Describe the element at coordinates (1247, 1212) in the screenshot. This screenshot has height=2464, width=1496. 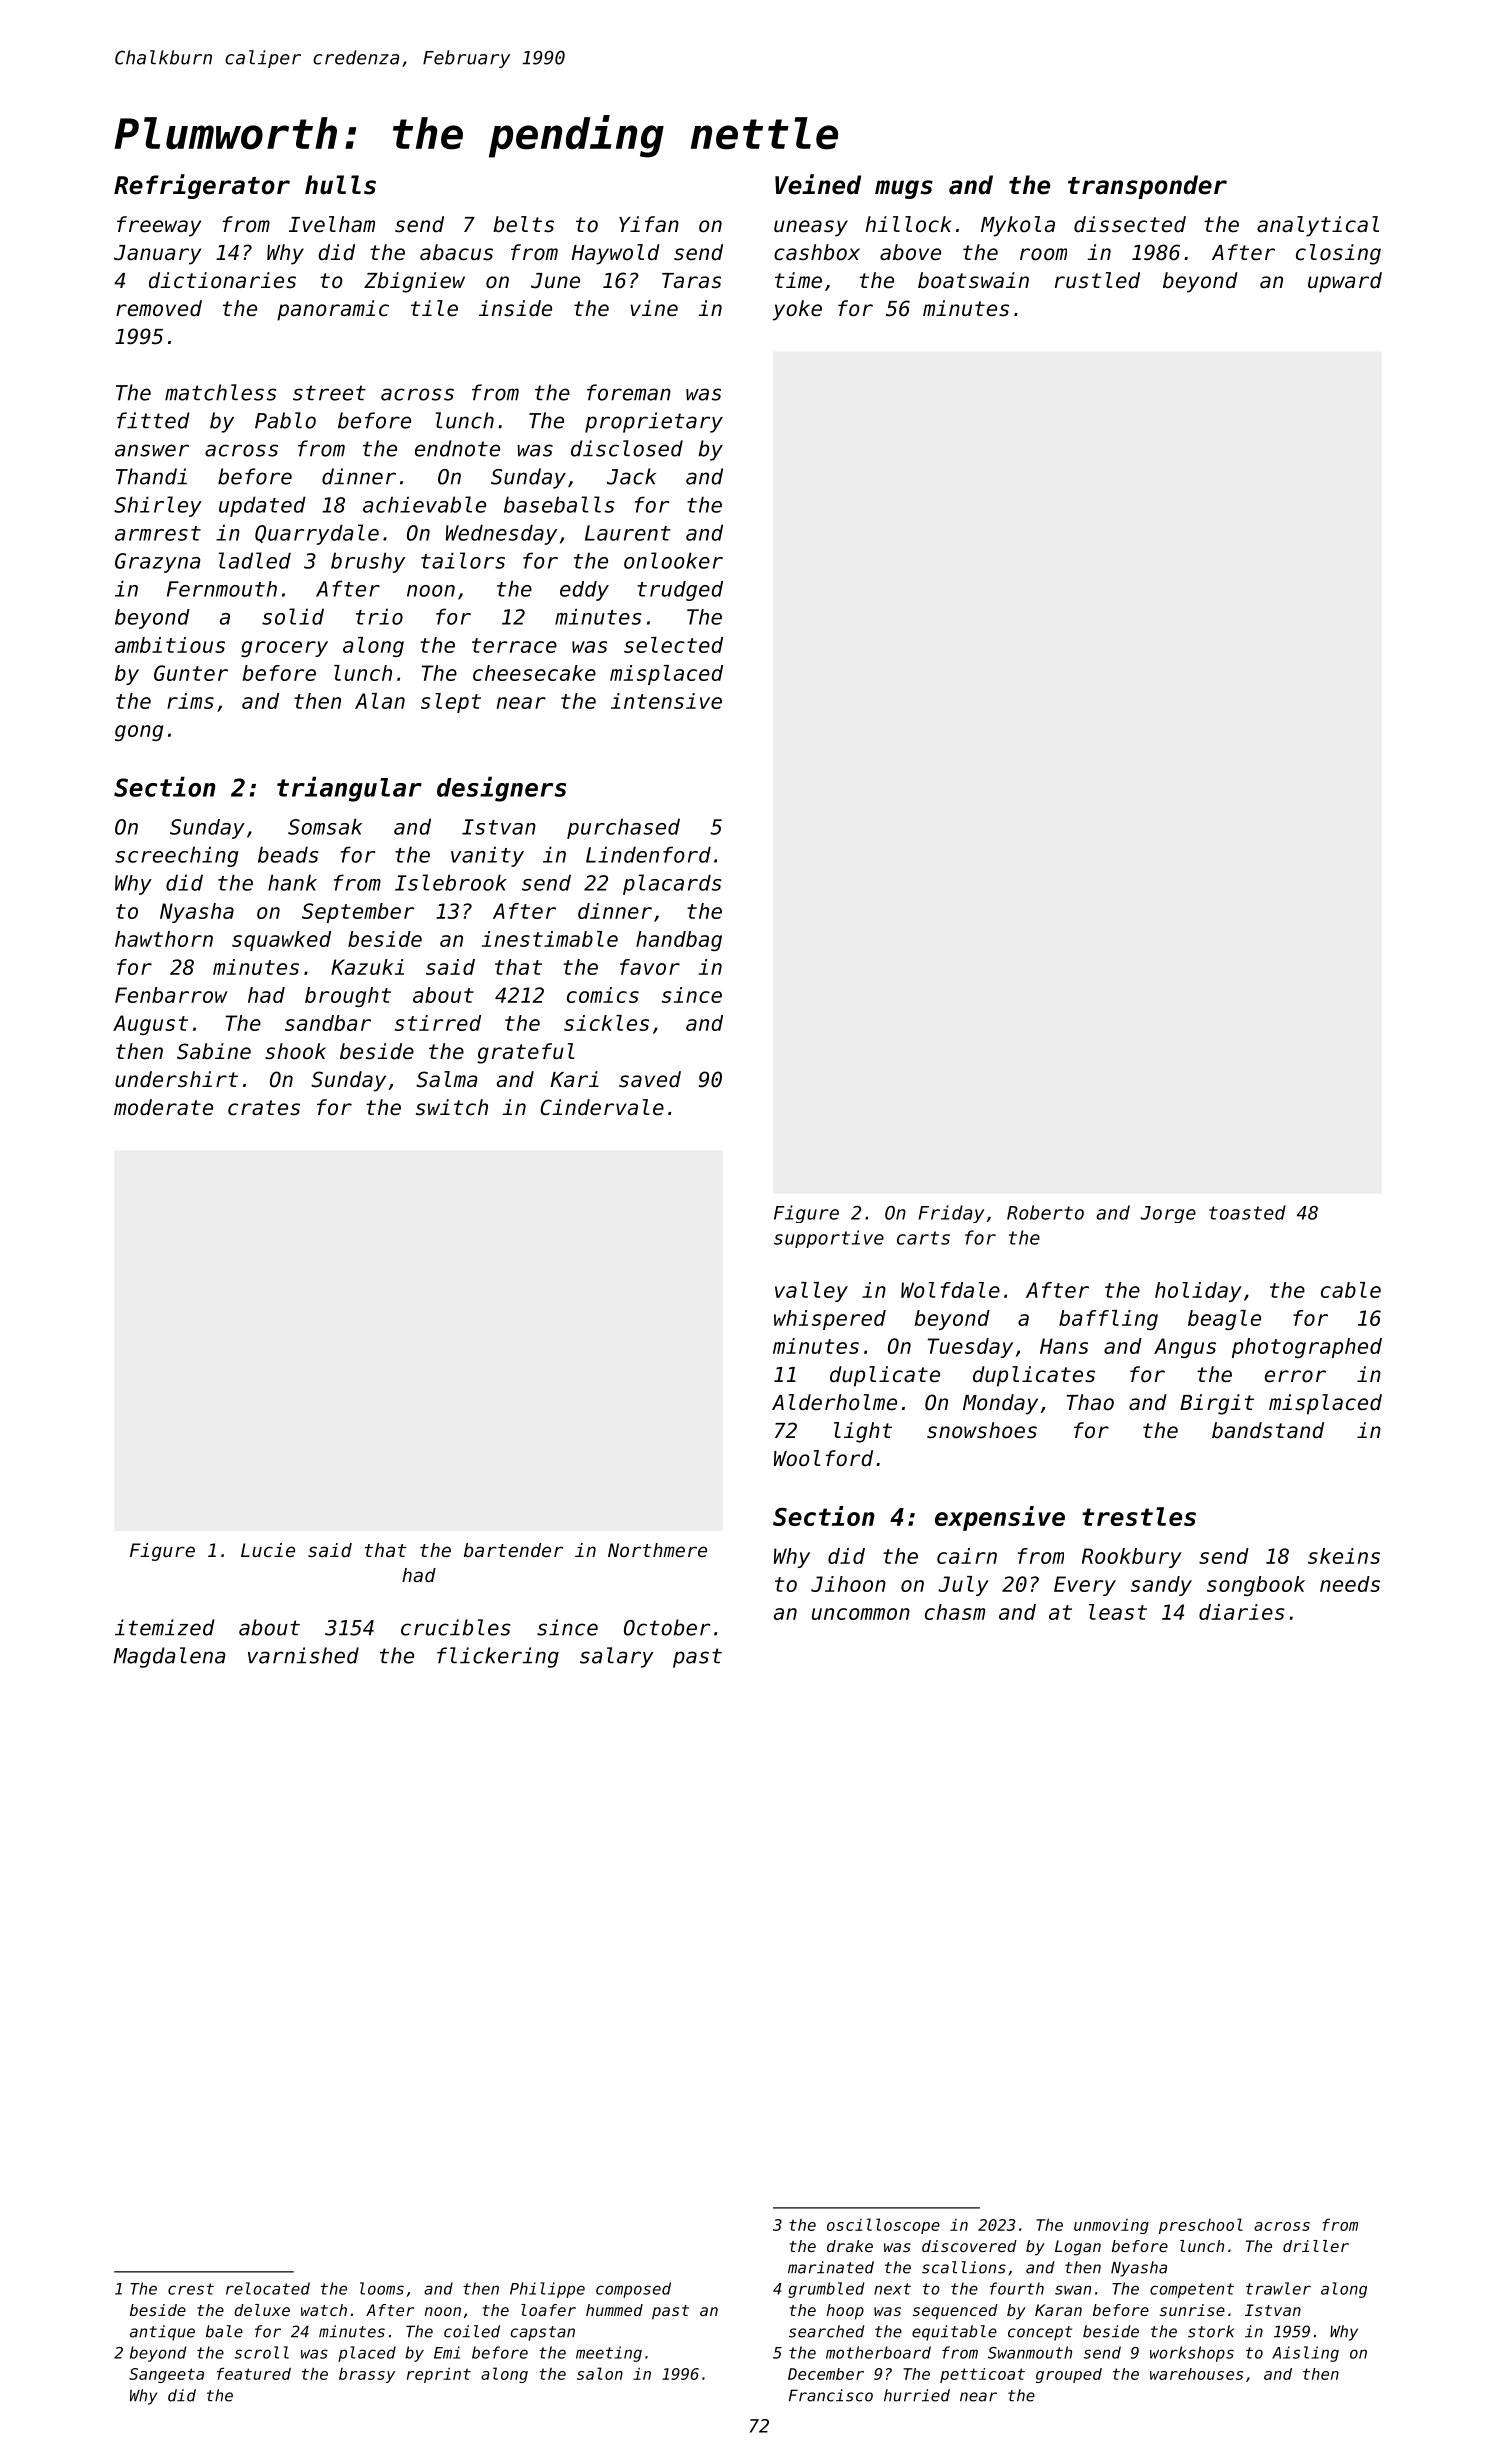
I see `toasted` at that location.
